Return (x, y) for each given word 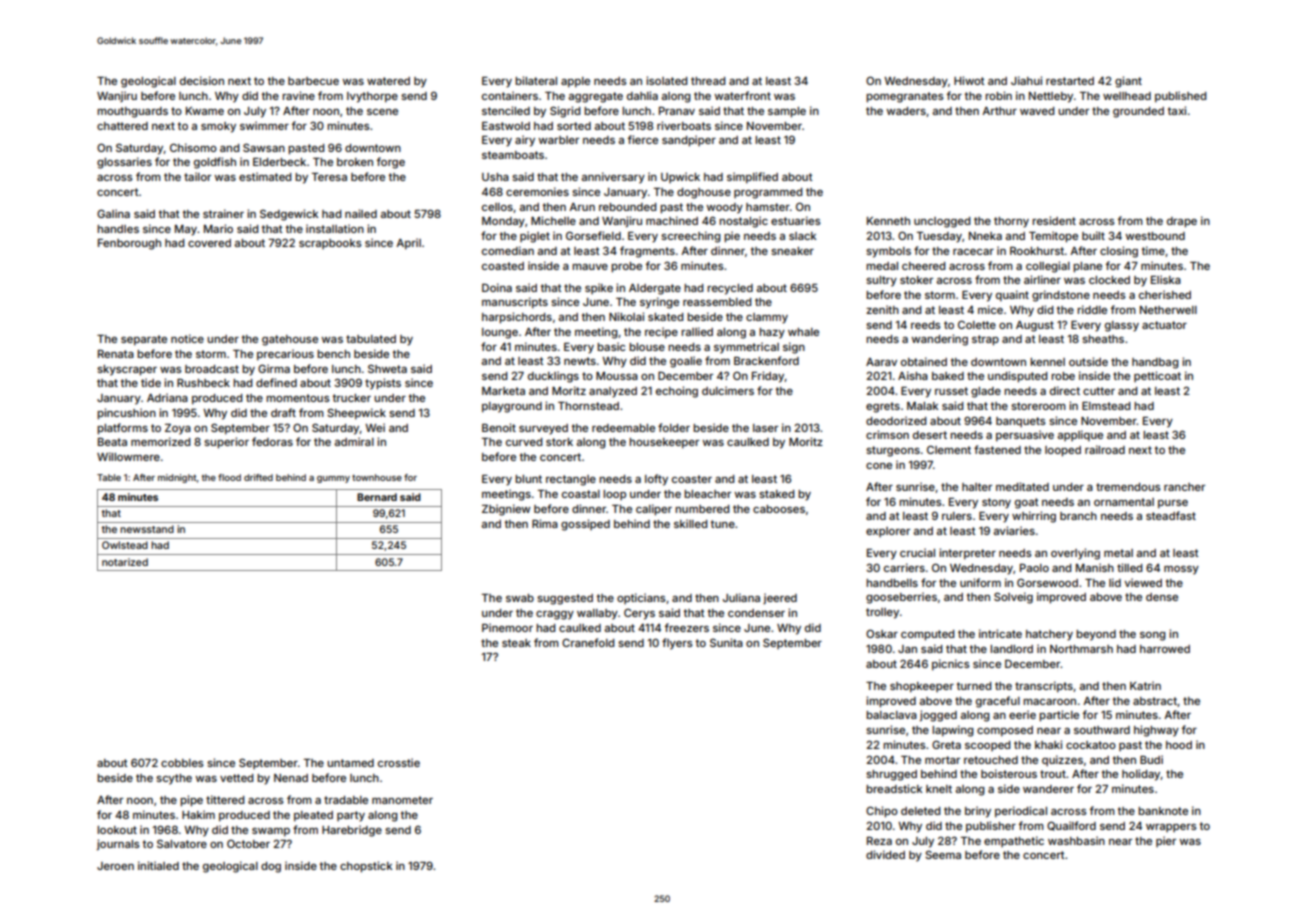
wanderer (1048, 789)
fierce (642, 139)
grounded (1138, 112)
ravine (298, 95)
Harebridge (352, 831)
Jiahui (1026, 80)
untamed (350, 763)
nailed (361, 213)
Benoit (499, 427)
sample (787, 112)
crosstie (399, 762)
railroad (1105, 449)
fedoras (272, 441)
